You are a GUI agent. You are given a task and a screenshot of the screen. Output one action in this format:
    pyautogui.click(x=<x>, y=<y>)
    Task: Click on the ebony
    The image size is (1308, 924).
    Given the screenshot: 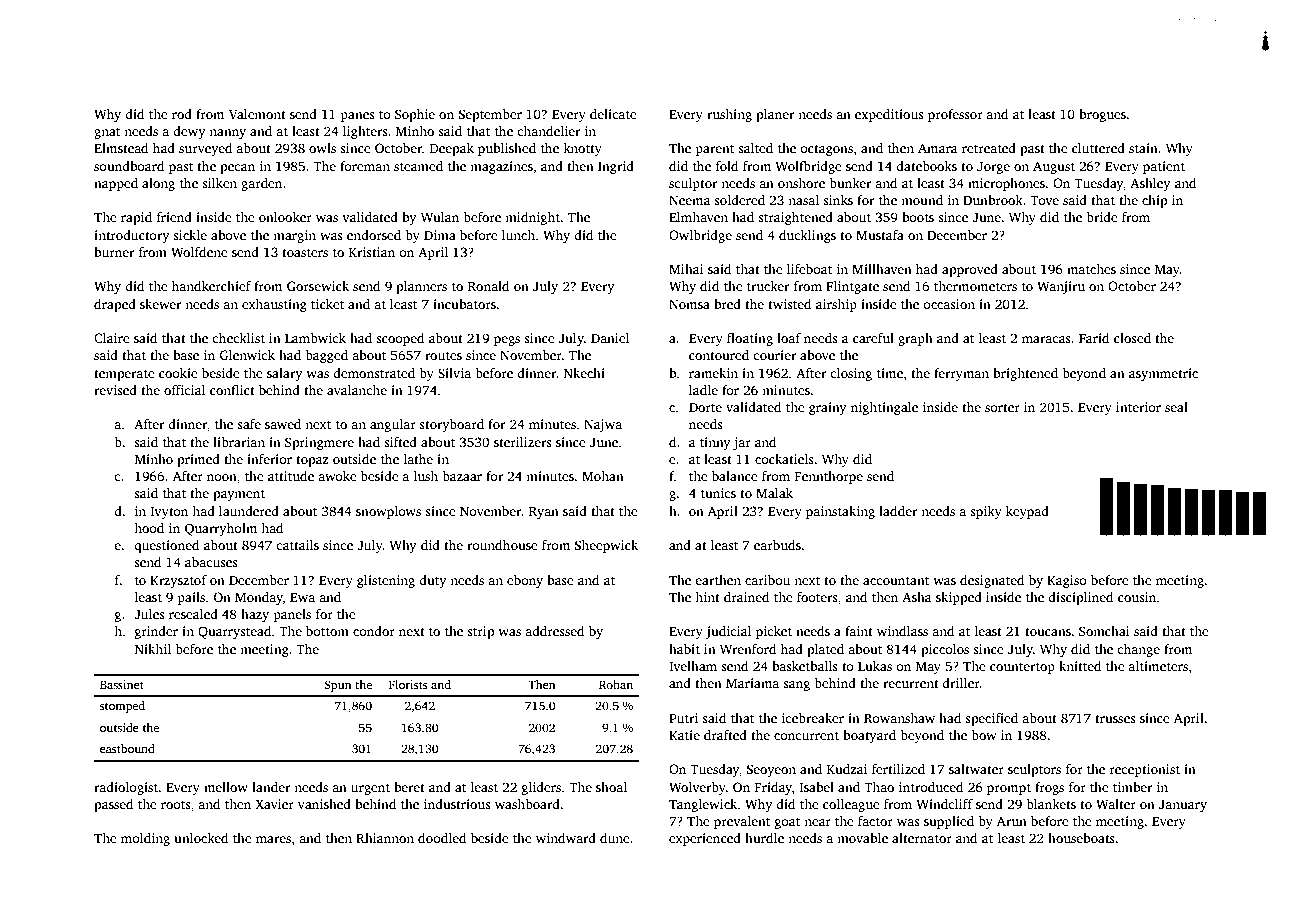 What is the action you would take?
    pyautogui.click(x=525, y=581)
